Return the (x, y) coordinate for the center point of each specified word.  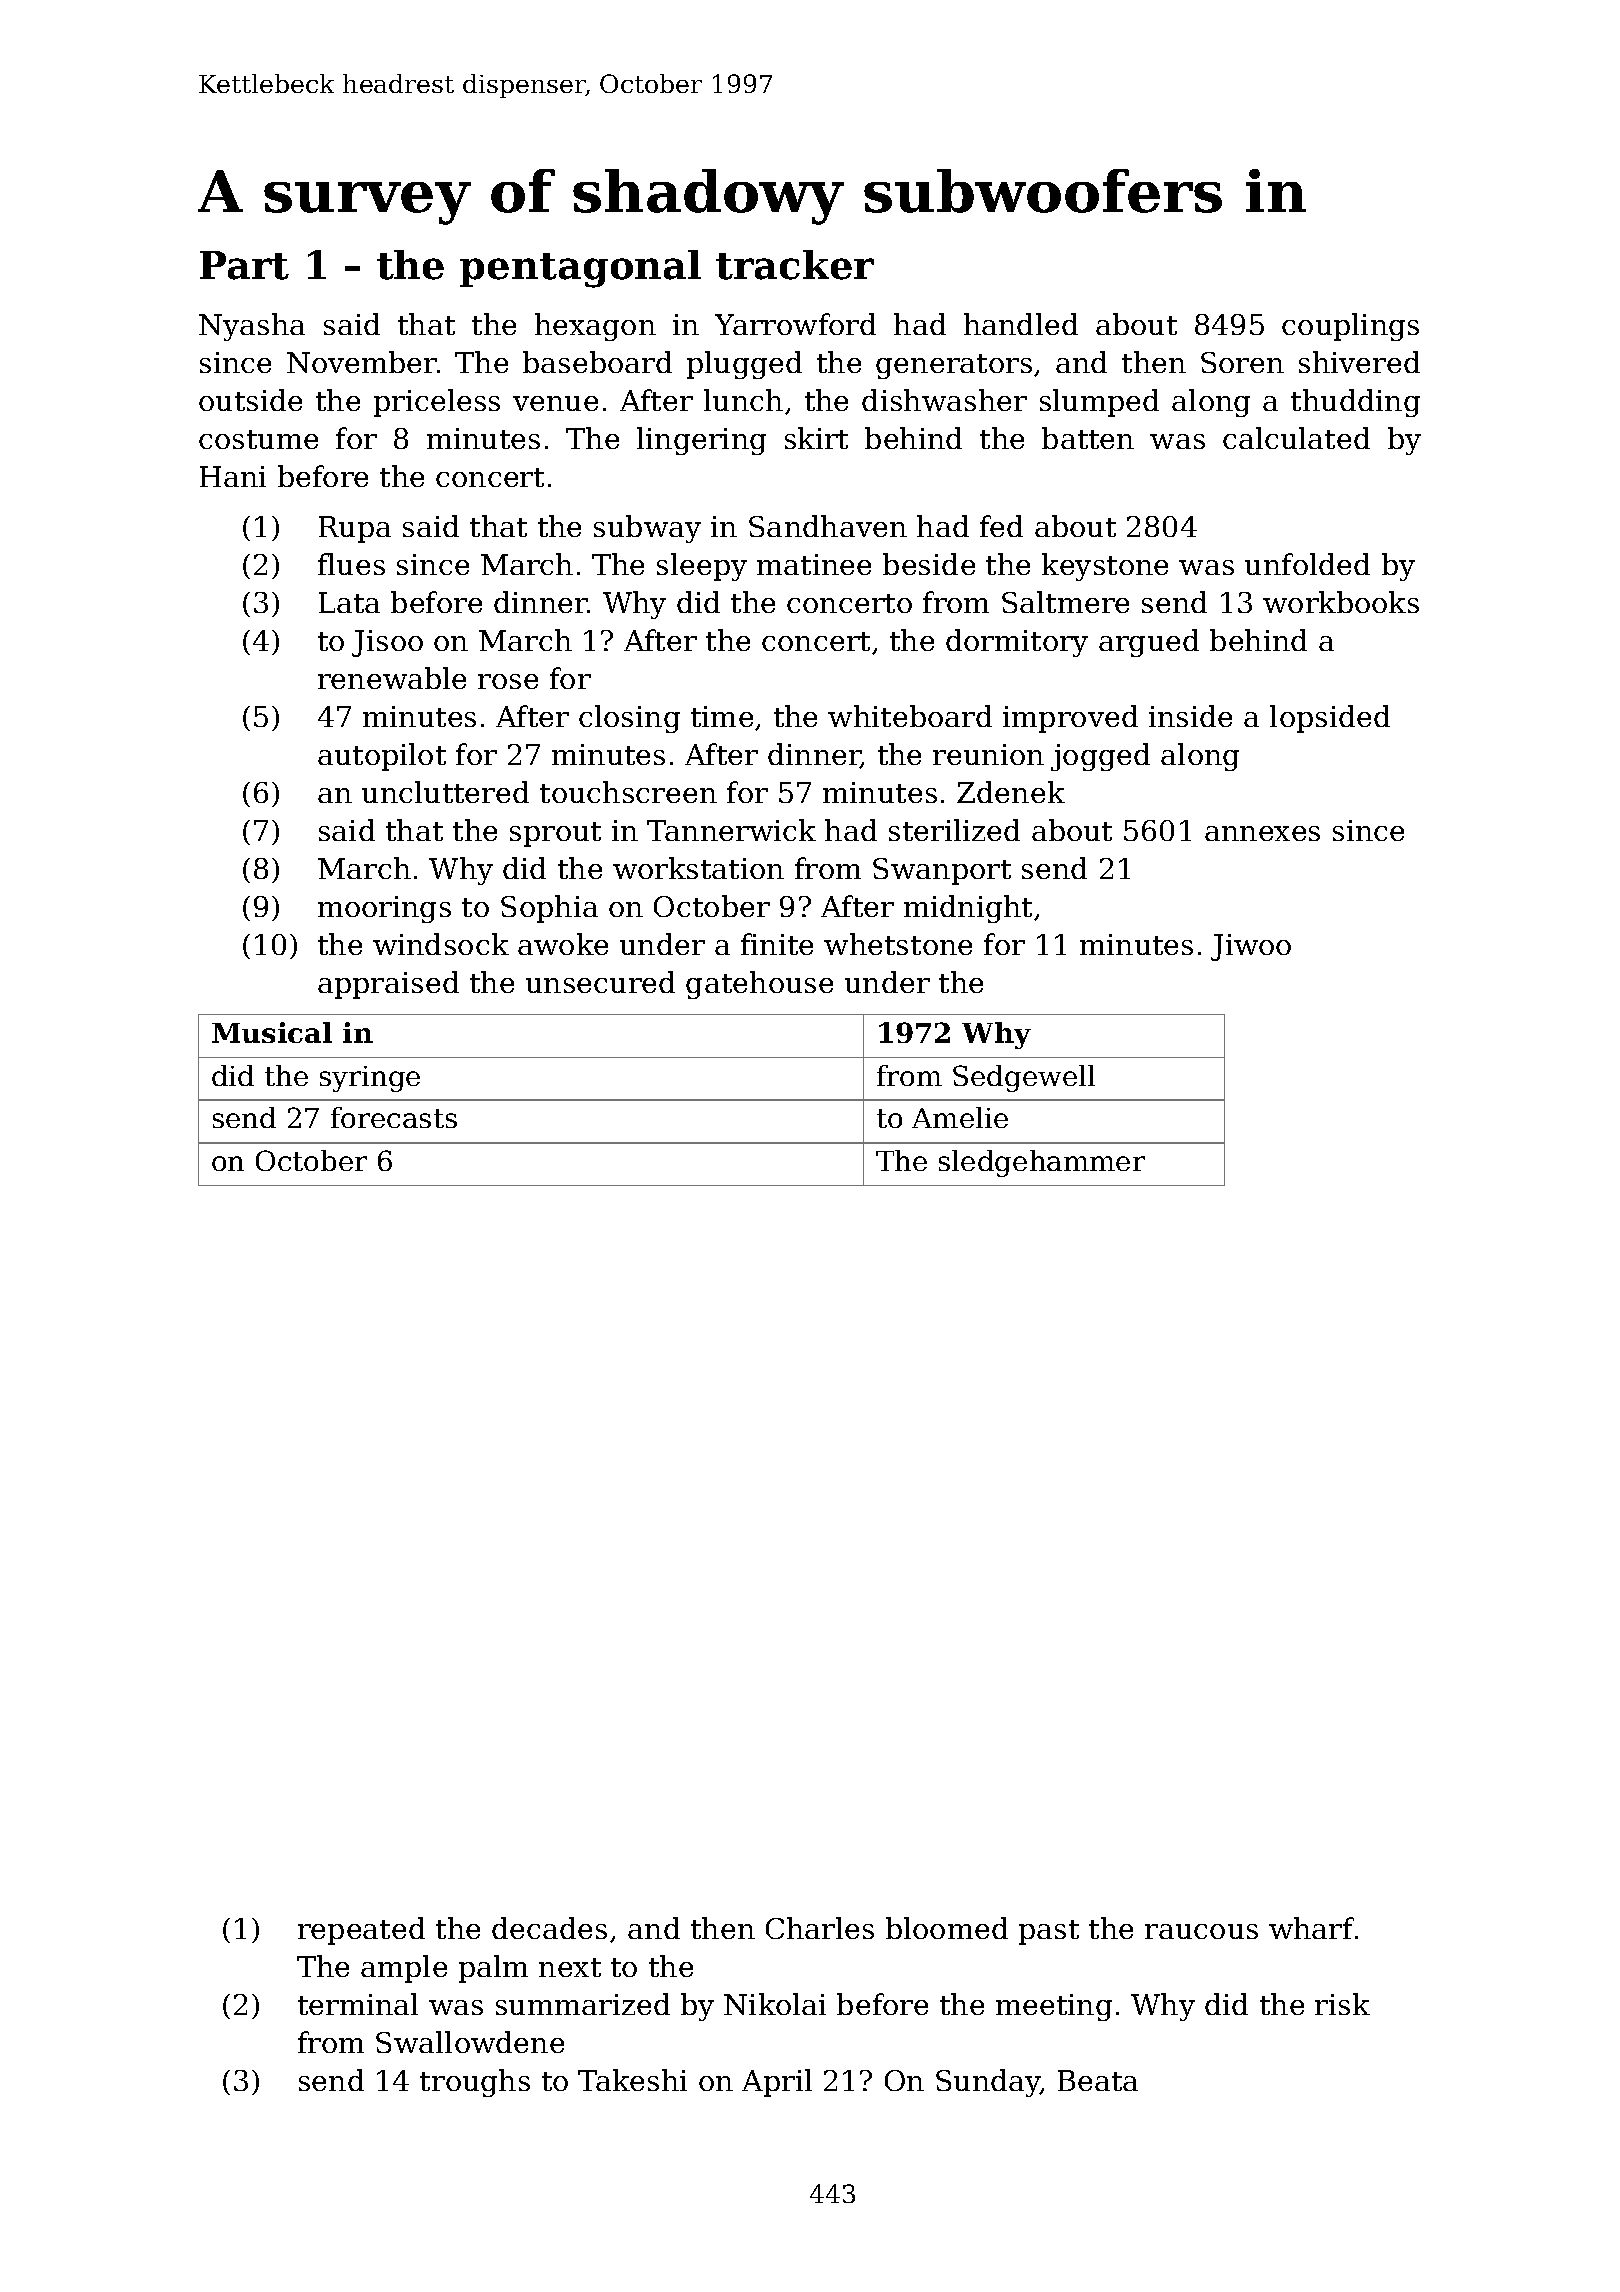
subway (647, 529)
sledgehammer (1042, 1163)
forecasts (394, 1117)
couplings (1350, 327)
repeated (361, 1931)
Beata (1098, 2080)
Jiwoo (1251, 947)
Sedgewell (1024, 1078)
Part (244, 265)
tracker (795, 265)
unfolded (1307, 564)
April (777, 2083)
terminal (358, 2004)
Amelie (960, 1117)
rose (508, 681)
